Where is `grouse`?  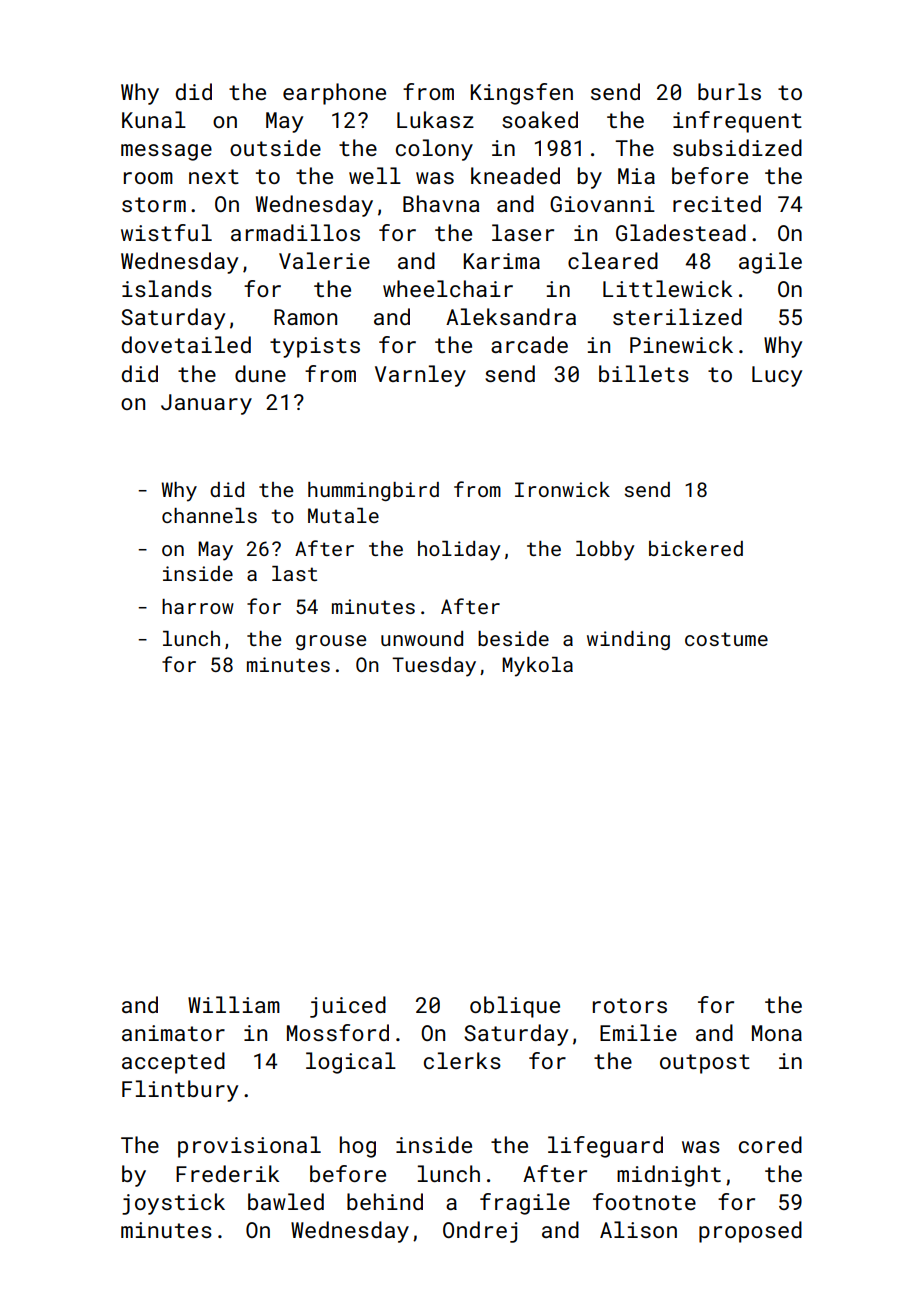 grouse is located at coordinates (331, 642).
